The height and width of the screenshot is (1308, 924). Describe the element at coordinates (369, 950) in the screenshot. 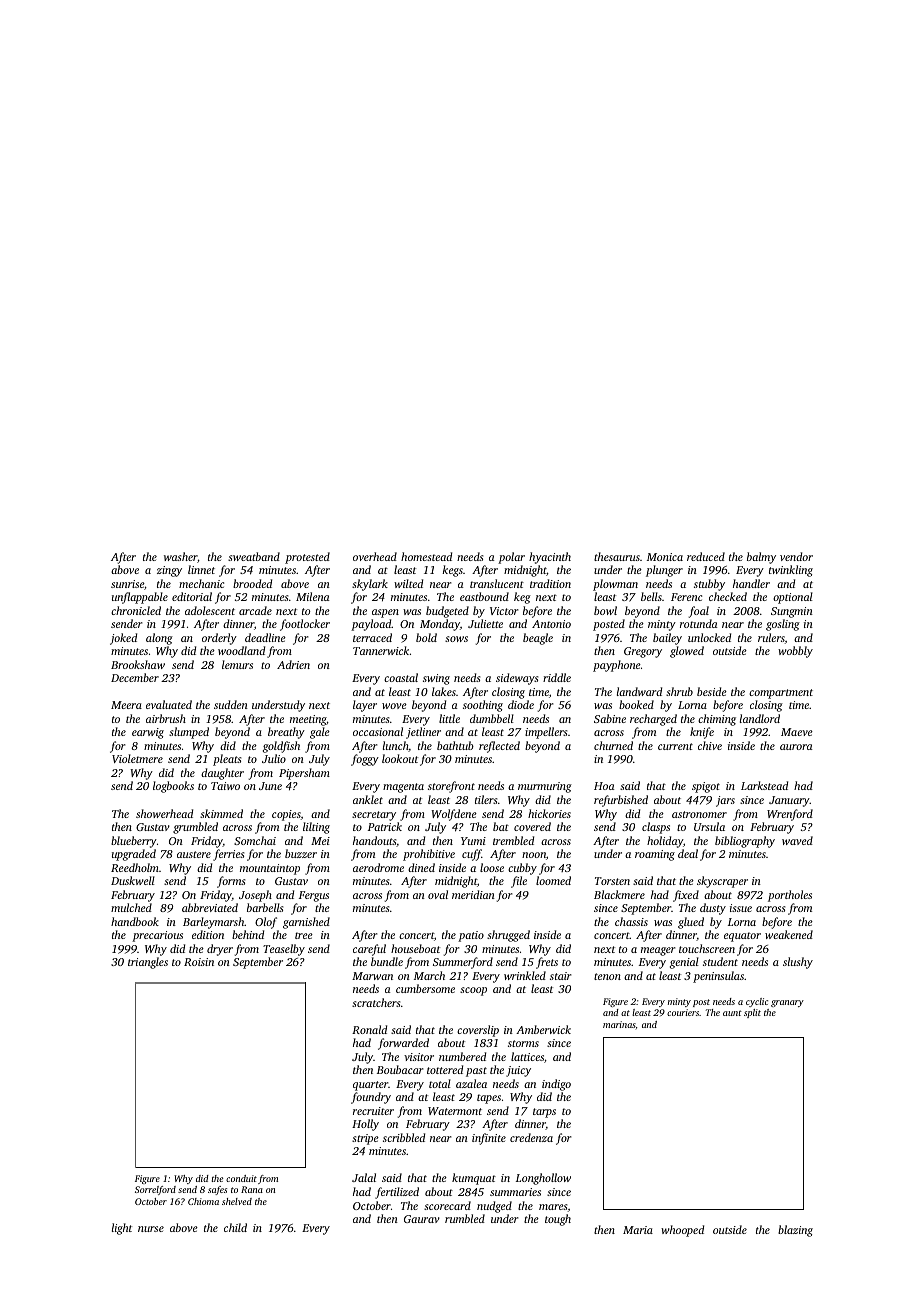

I see `careful` at that location.
